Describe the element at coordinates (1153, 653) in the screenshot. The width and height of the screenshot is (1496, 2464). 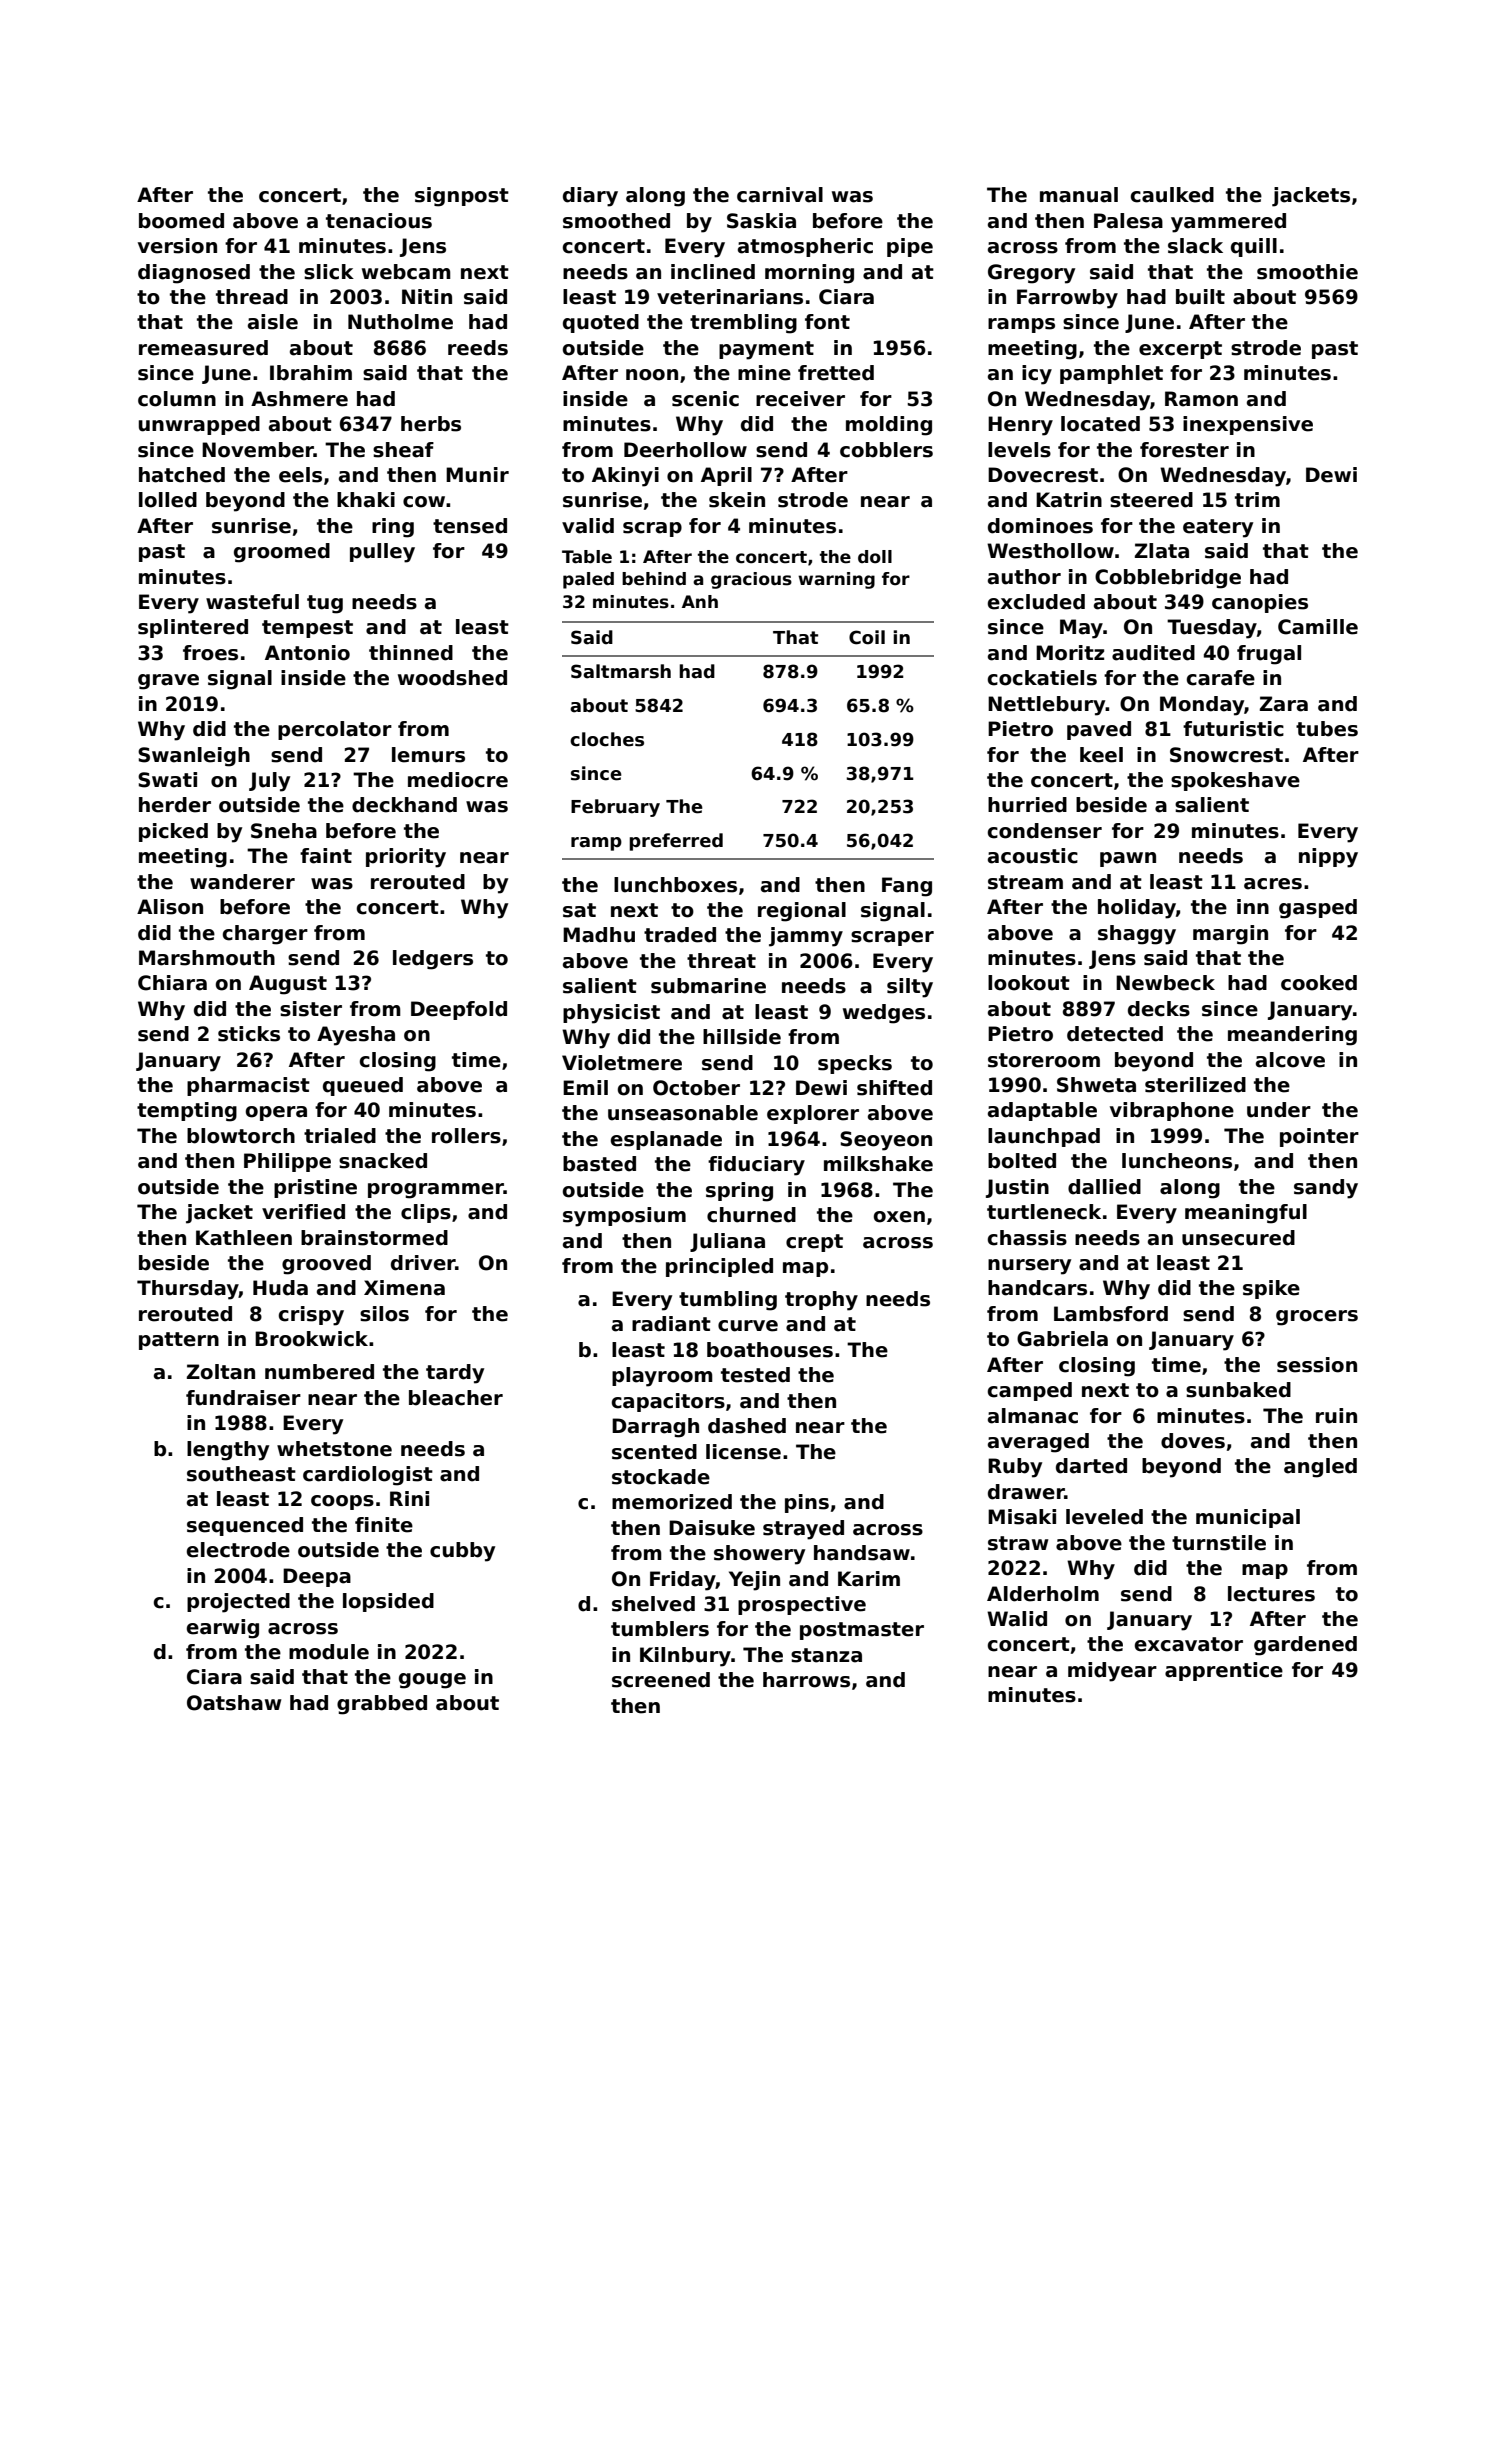
I see `audited` at that location.
